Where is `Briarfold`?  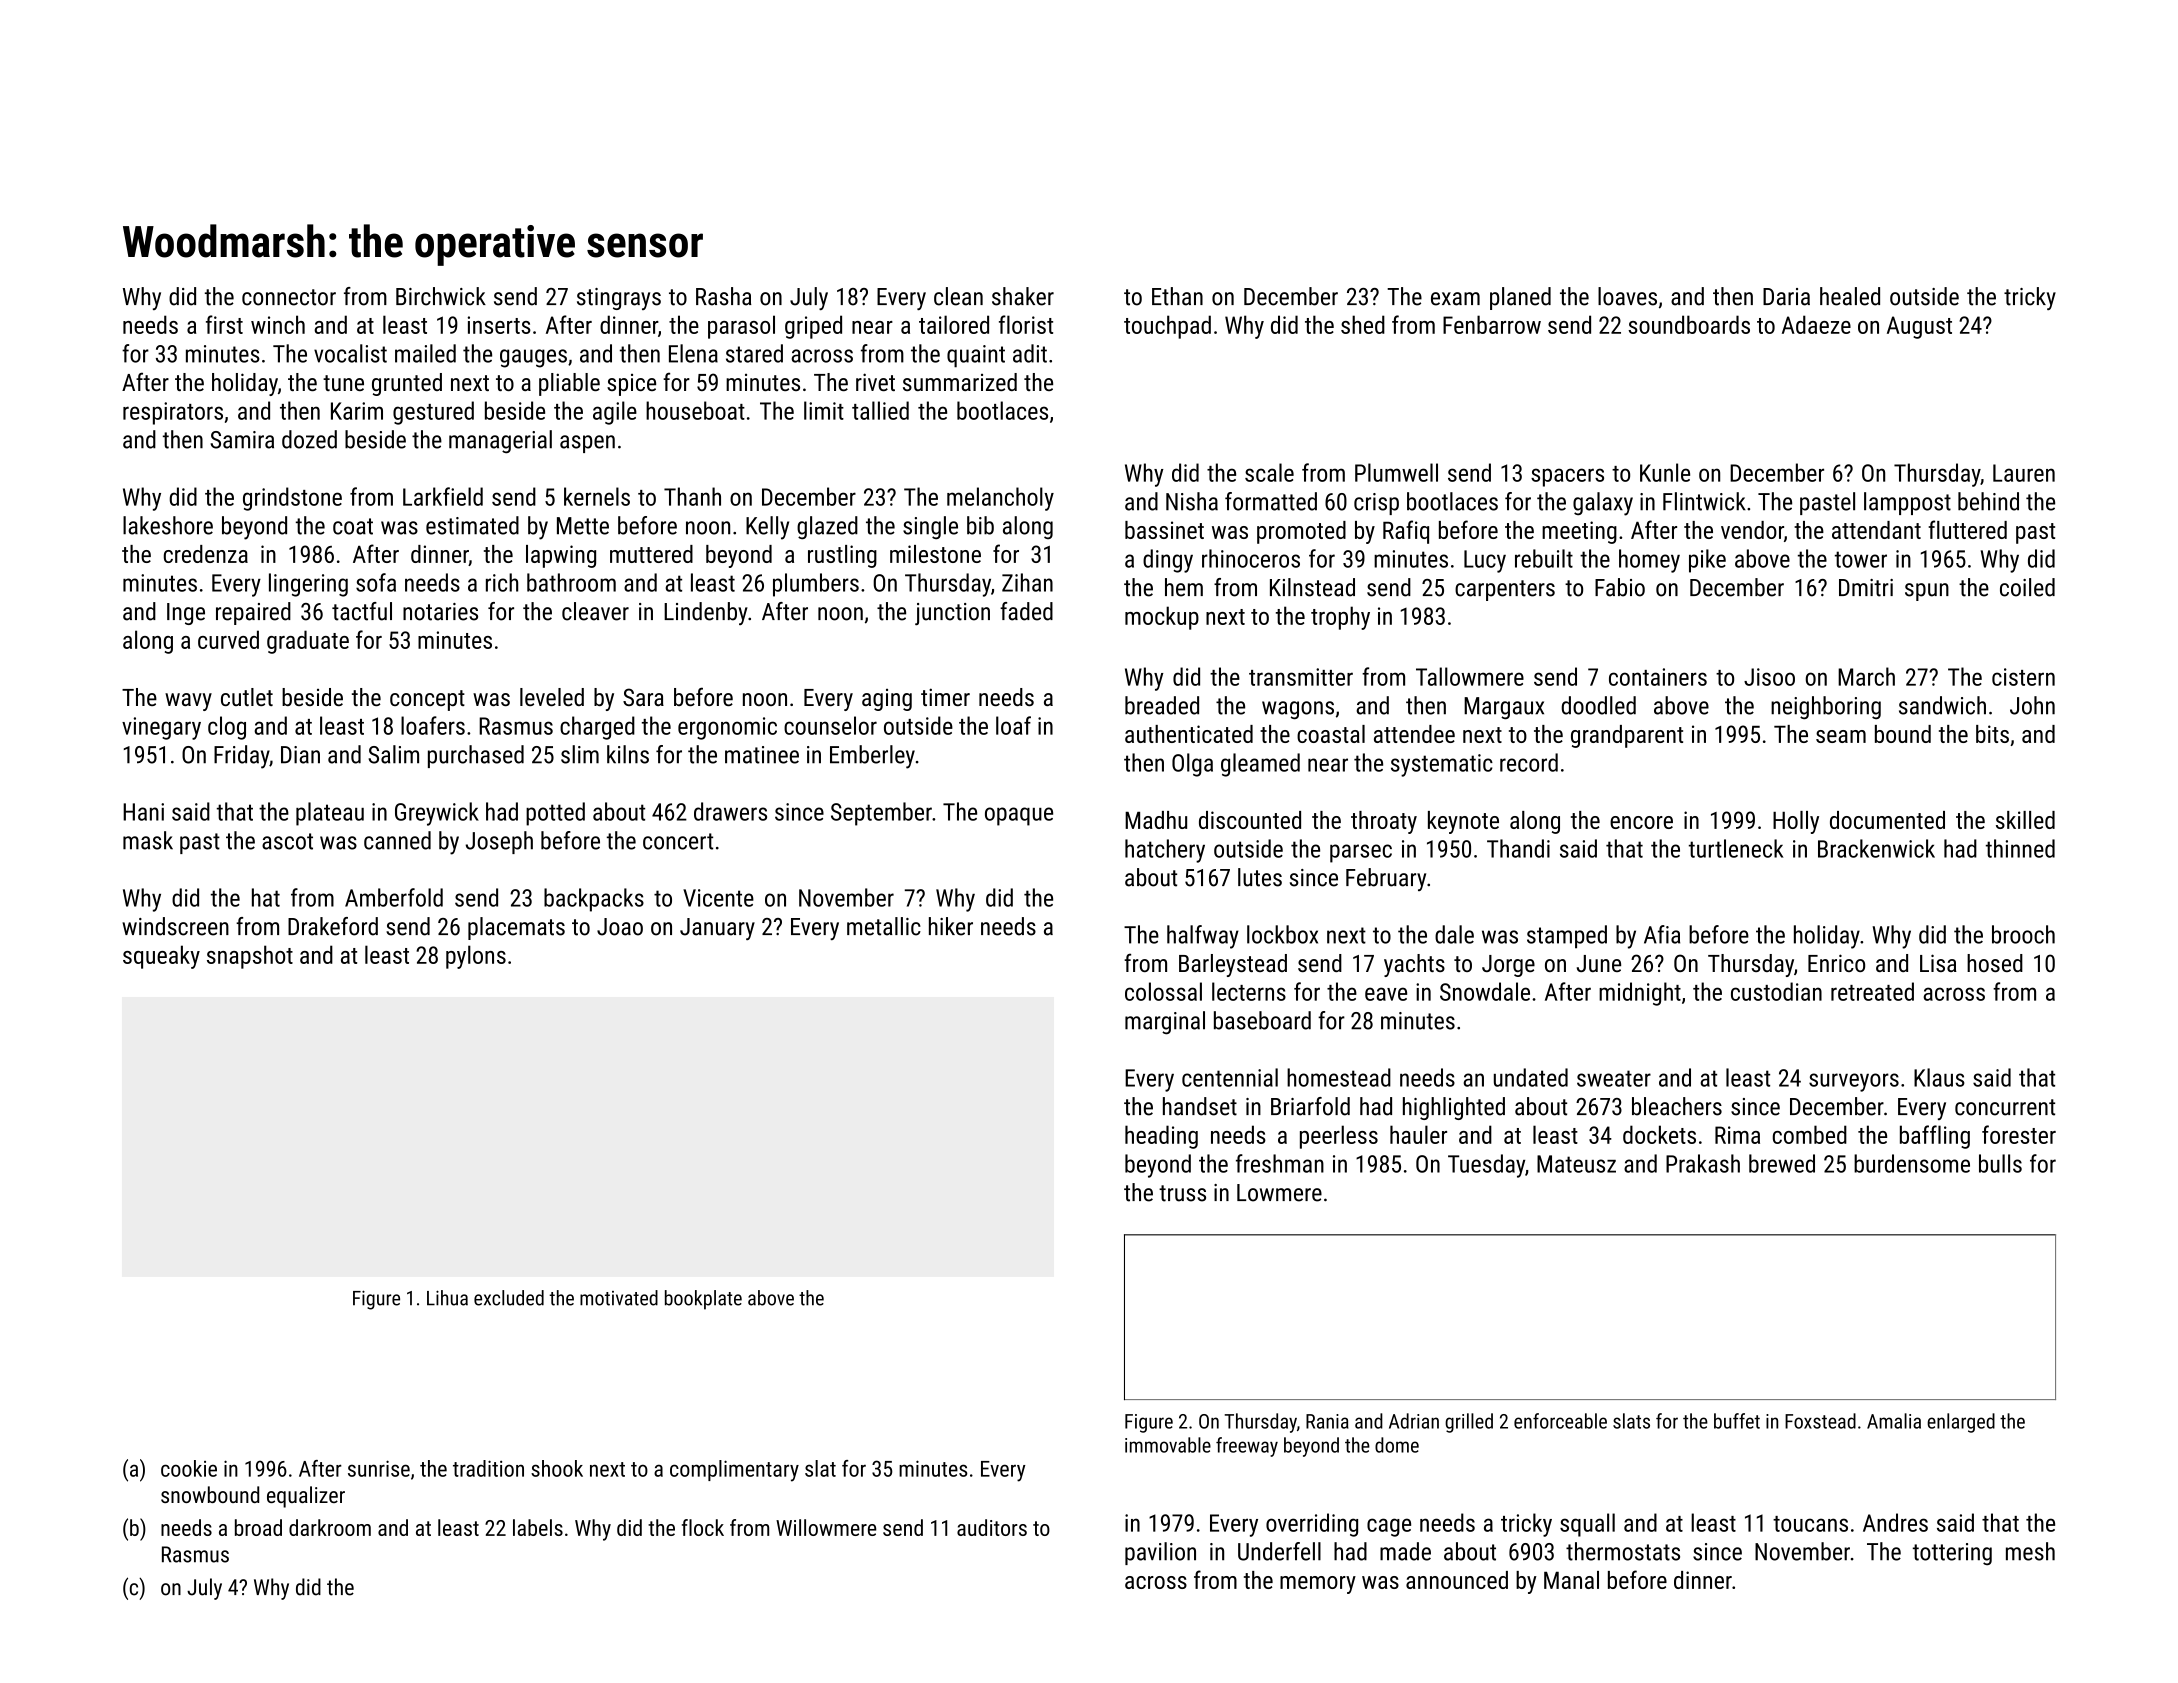 Briarfold is located at coordinates (1310, 1106).
